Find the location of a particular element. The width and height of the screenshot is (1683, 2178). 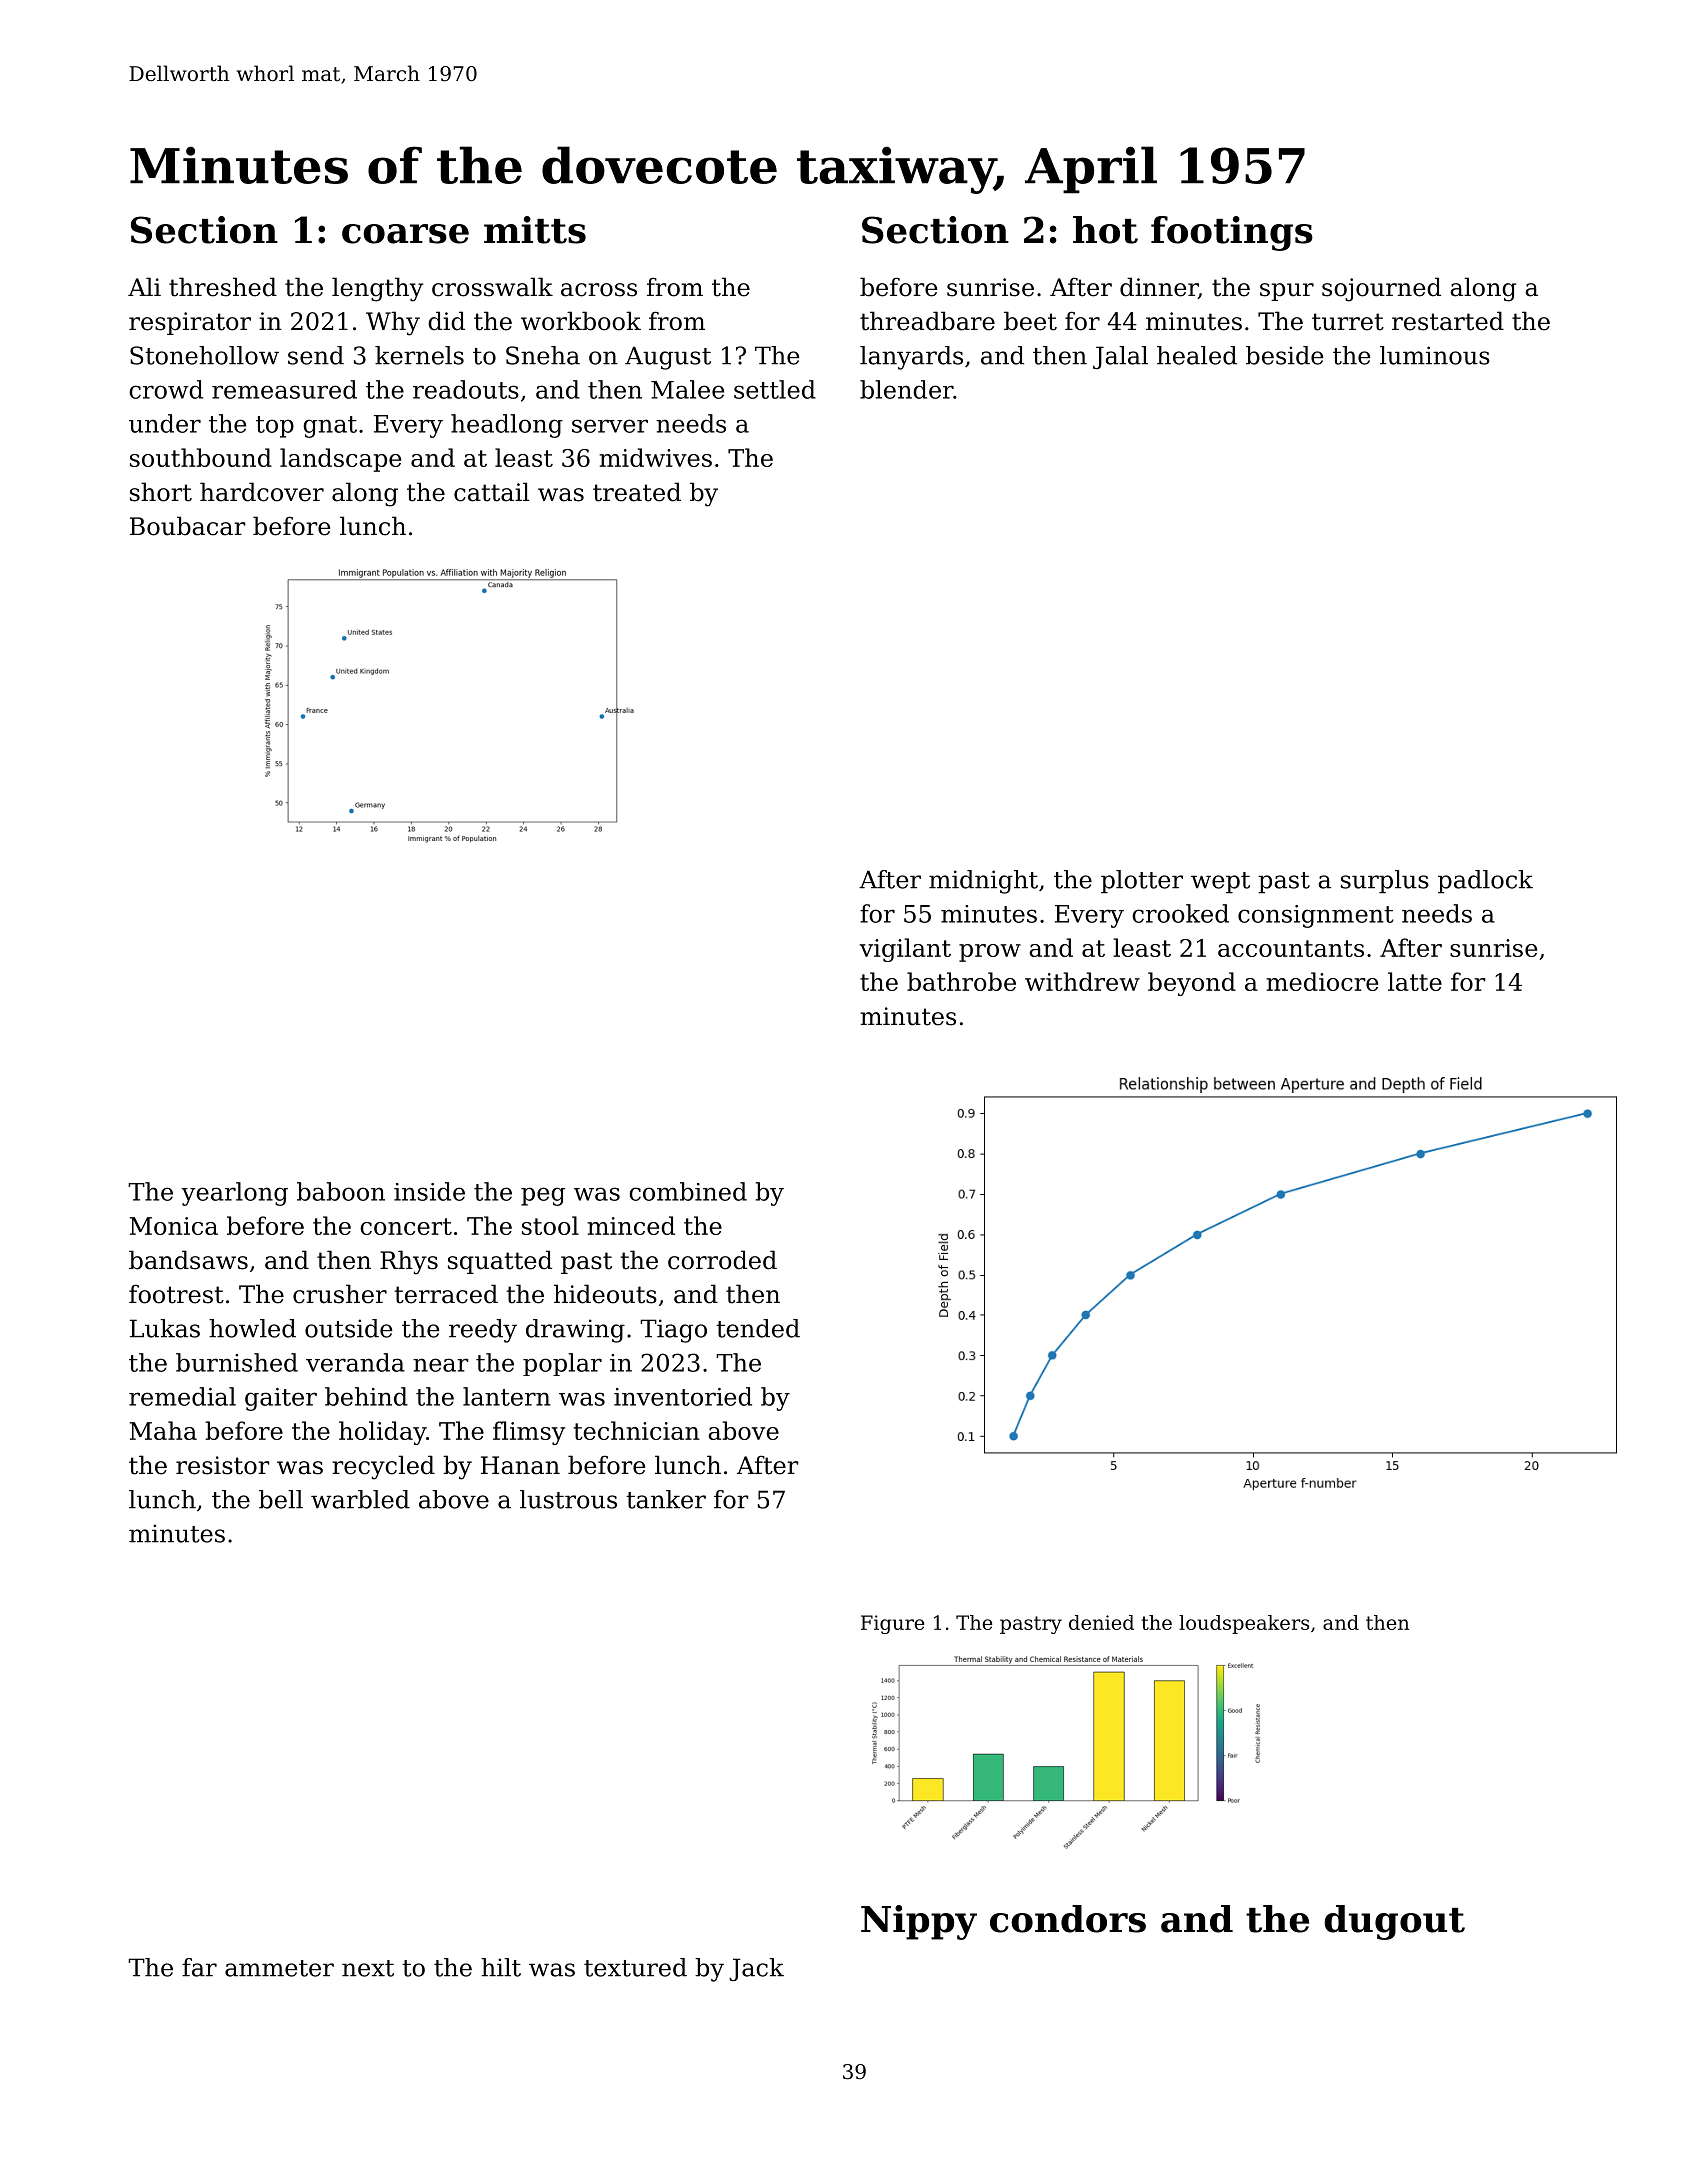

warbled is located at coordinates (360, 1499).
